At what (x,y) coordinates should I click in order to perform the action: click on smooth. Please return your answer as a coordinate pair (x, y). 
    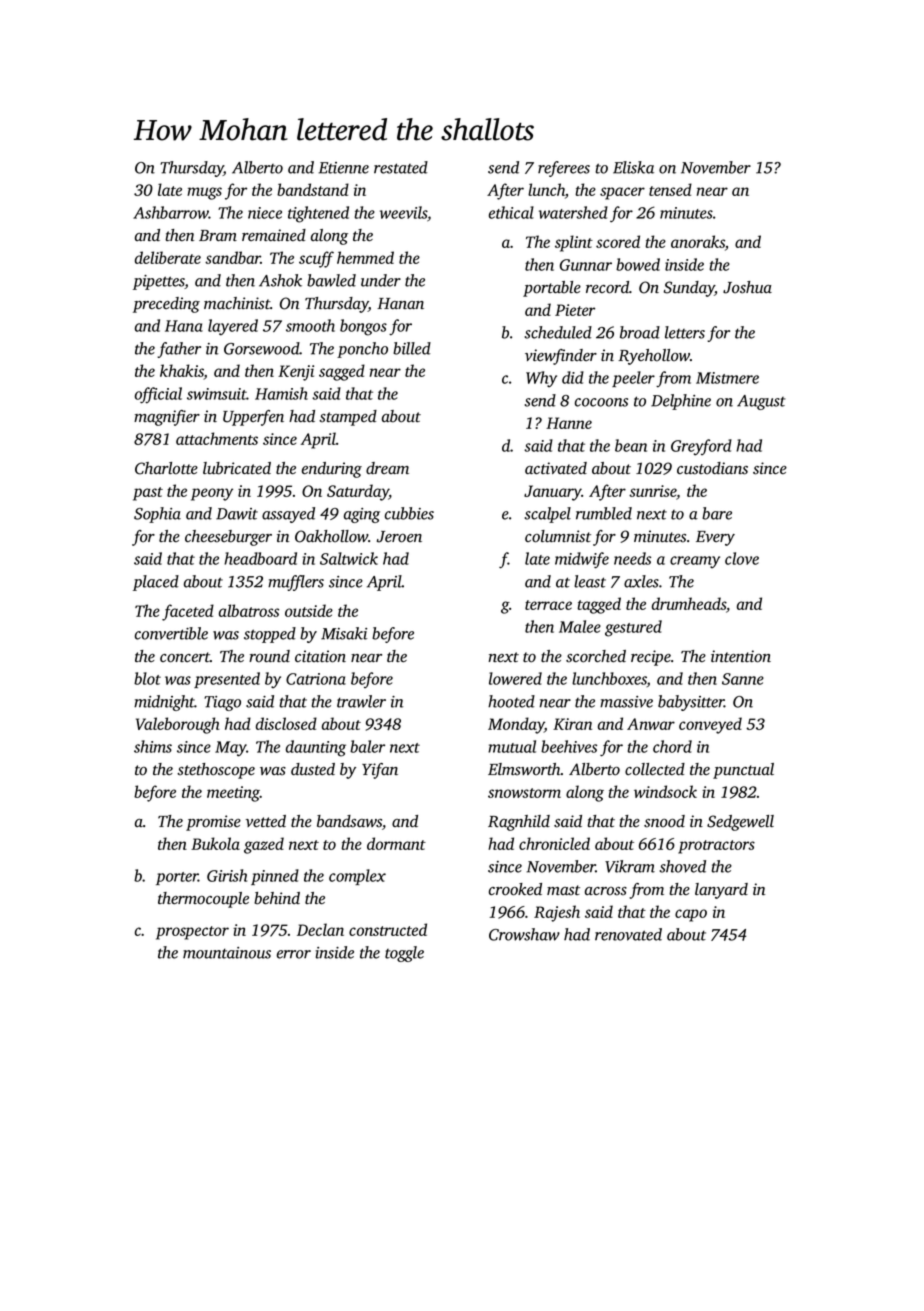
    Looking at the image, I should click on (310, 325).
